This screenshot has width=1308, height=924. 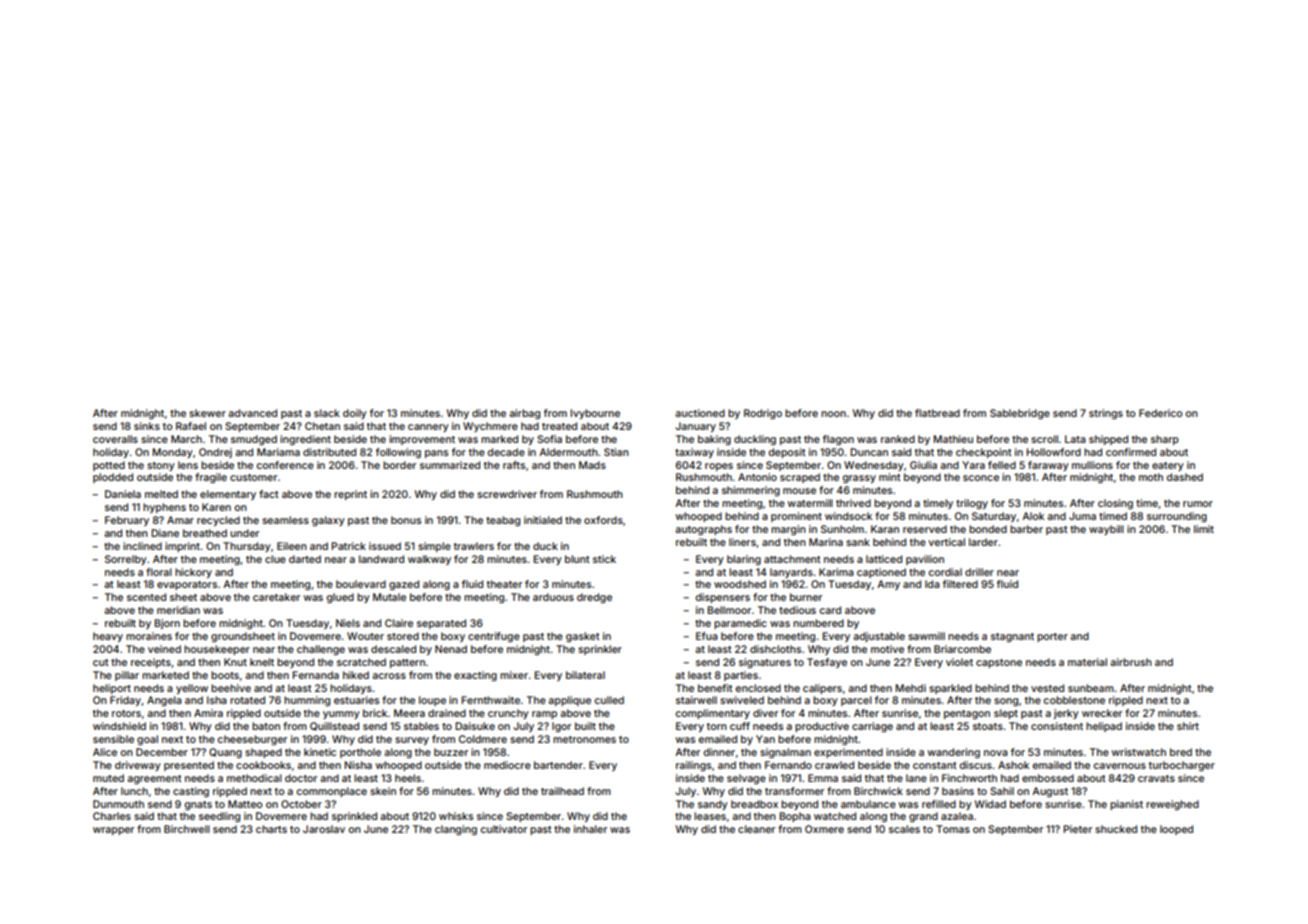 What do you see at coordinates (1106, 414) in the screenshot?
I see `strings` at bounding box center [1106, 414].
